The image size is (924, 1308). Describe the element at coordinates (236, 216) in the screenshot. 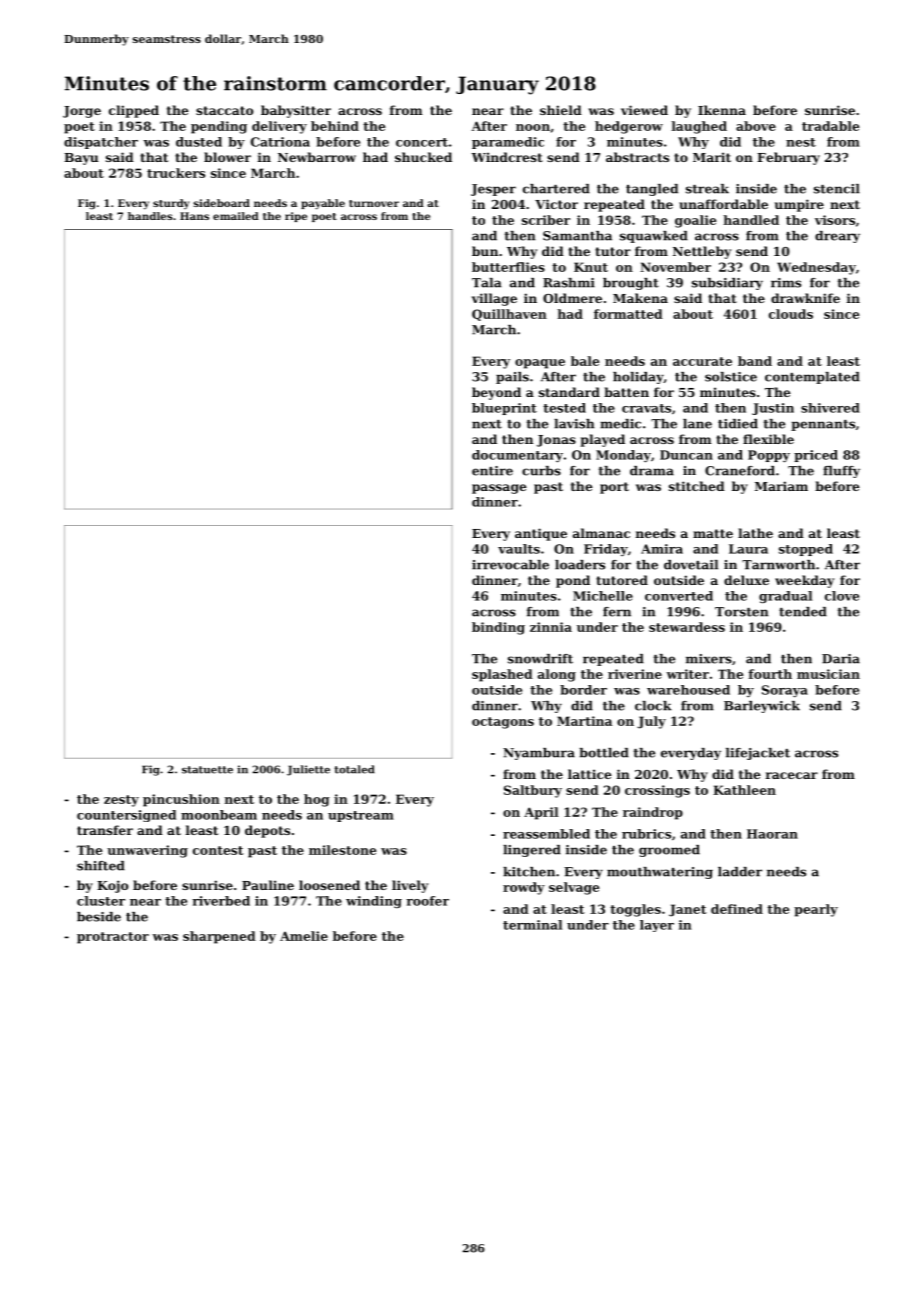

I see `emailed` at that location.
